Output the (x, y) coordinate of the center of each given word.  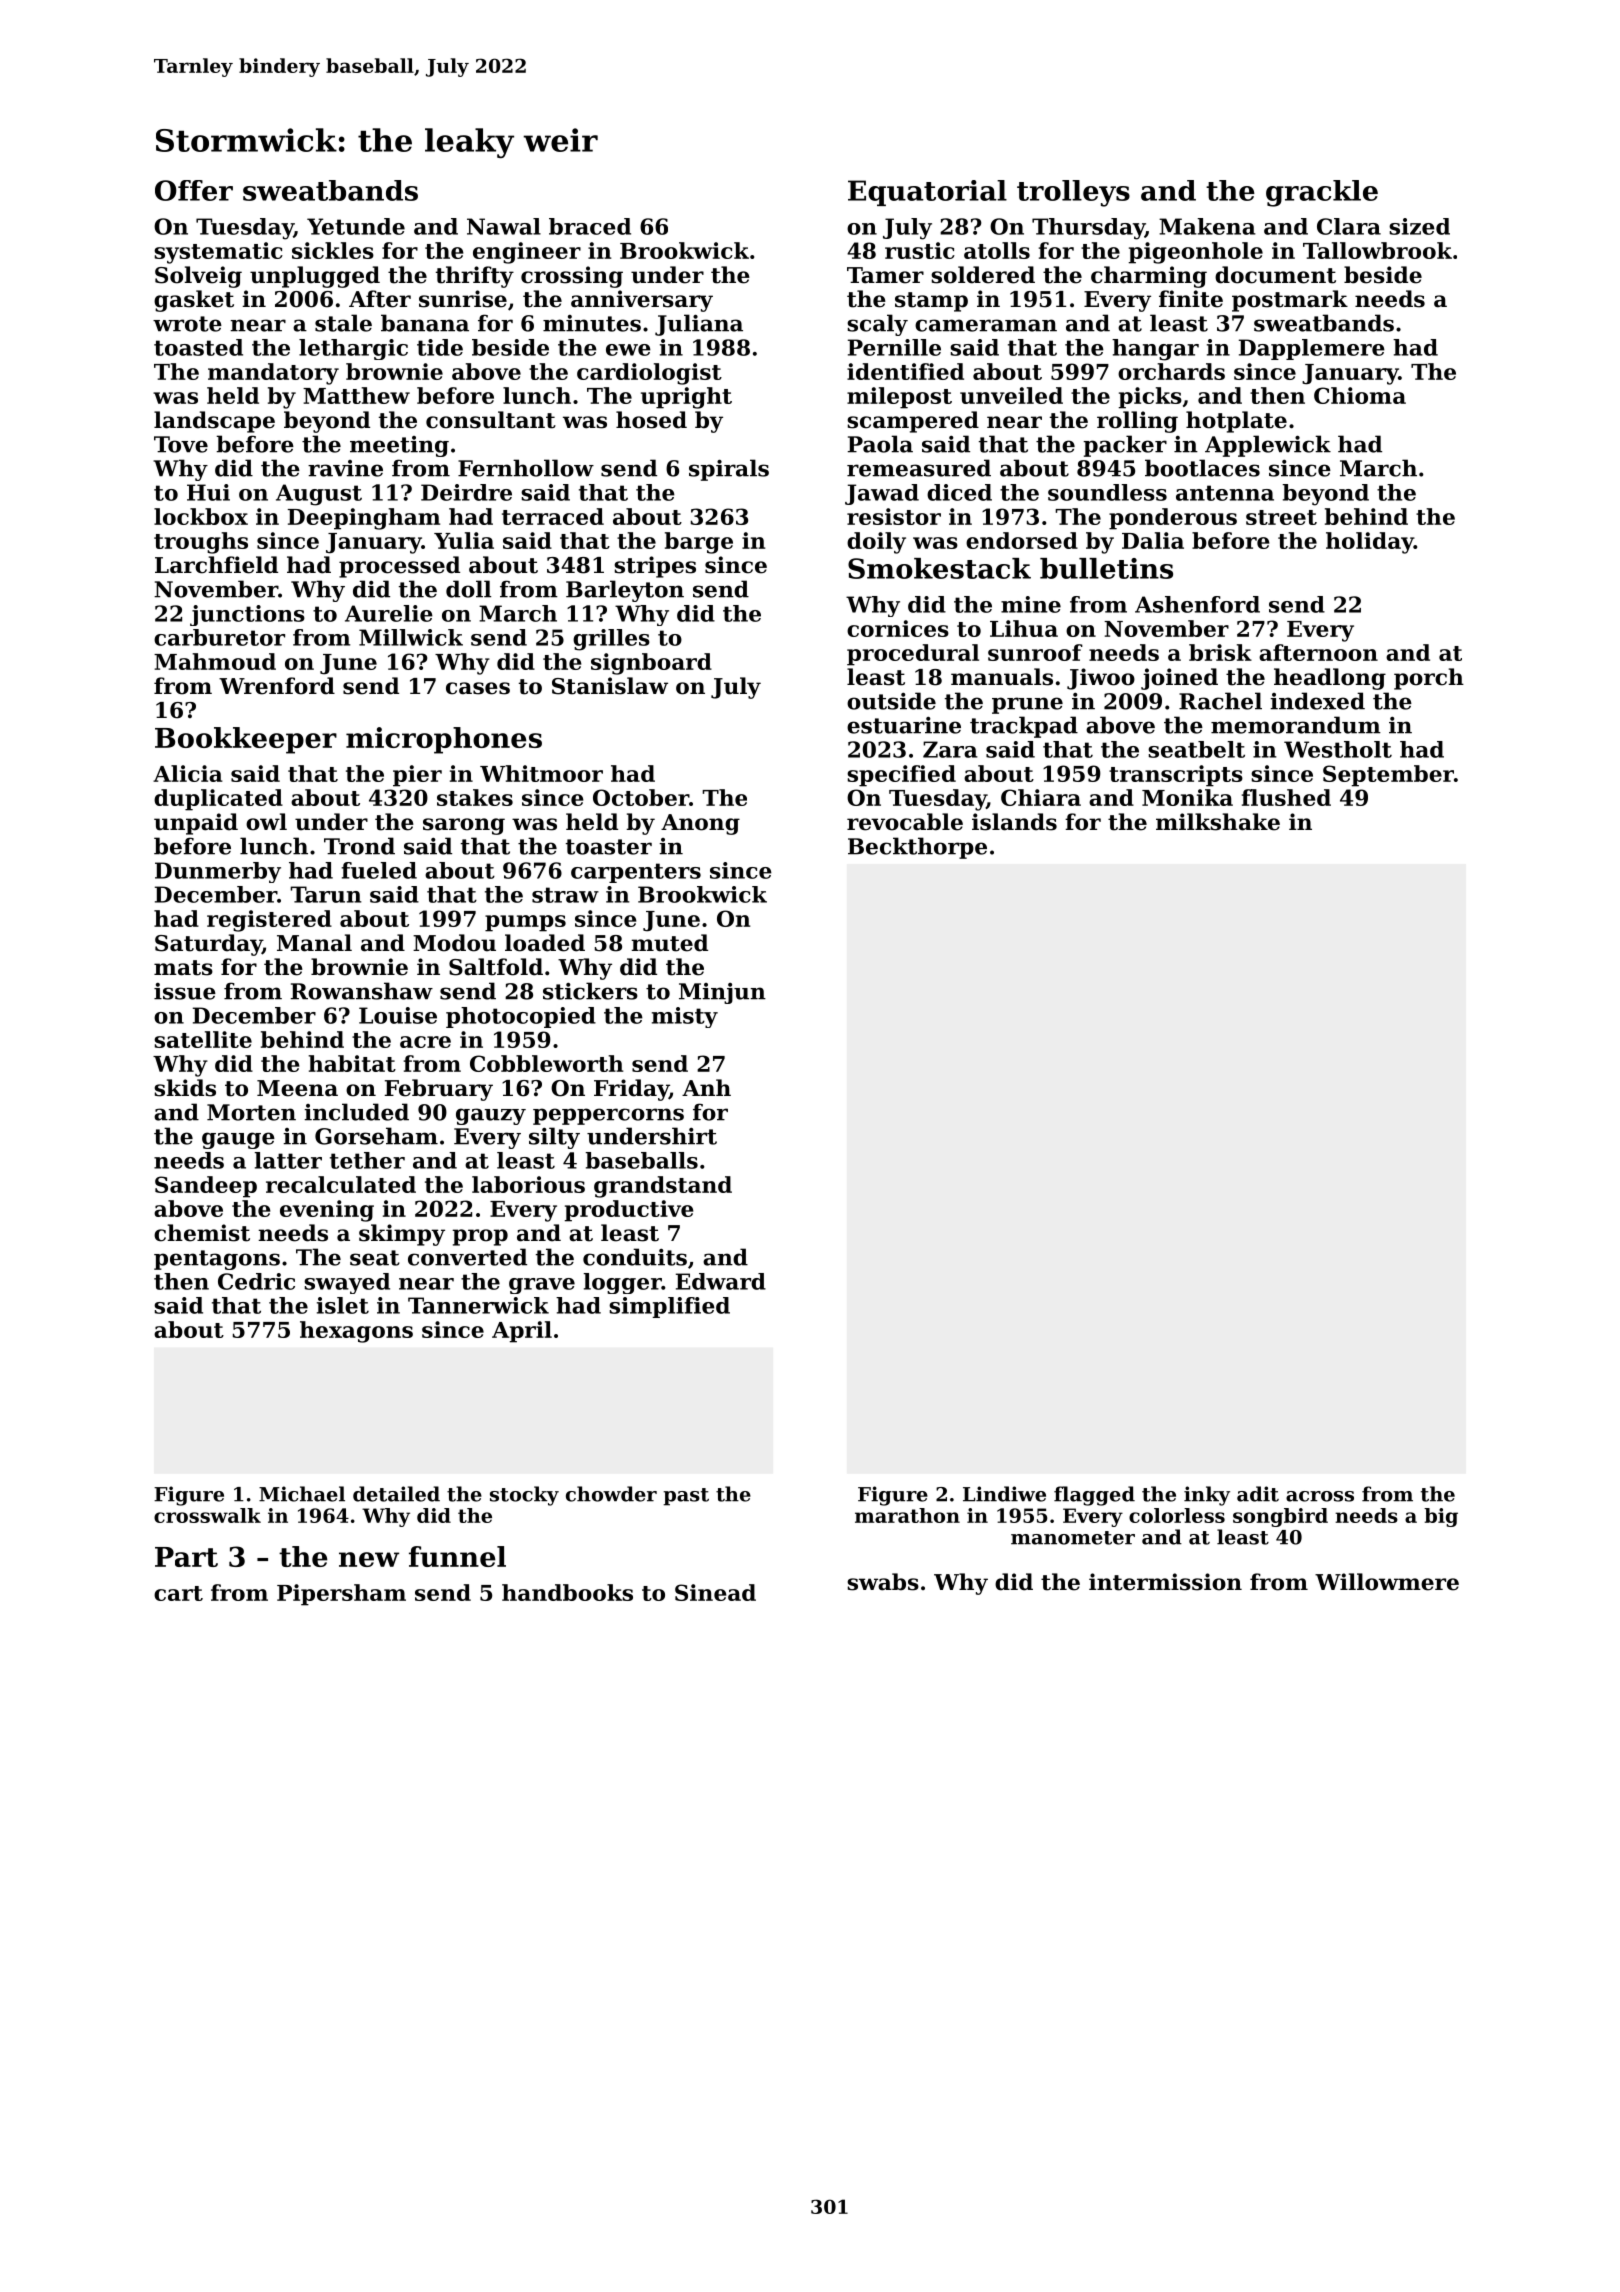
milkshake (1218, 822)
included (356, 1112)
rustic (920, 250)
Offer (194, 190)
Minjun (722, 993)
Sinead (715, 1592)
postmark (1290, 301)
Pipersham (341, 1595)
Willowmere (1387, 1582)
